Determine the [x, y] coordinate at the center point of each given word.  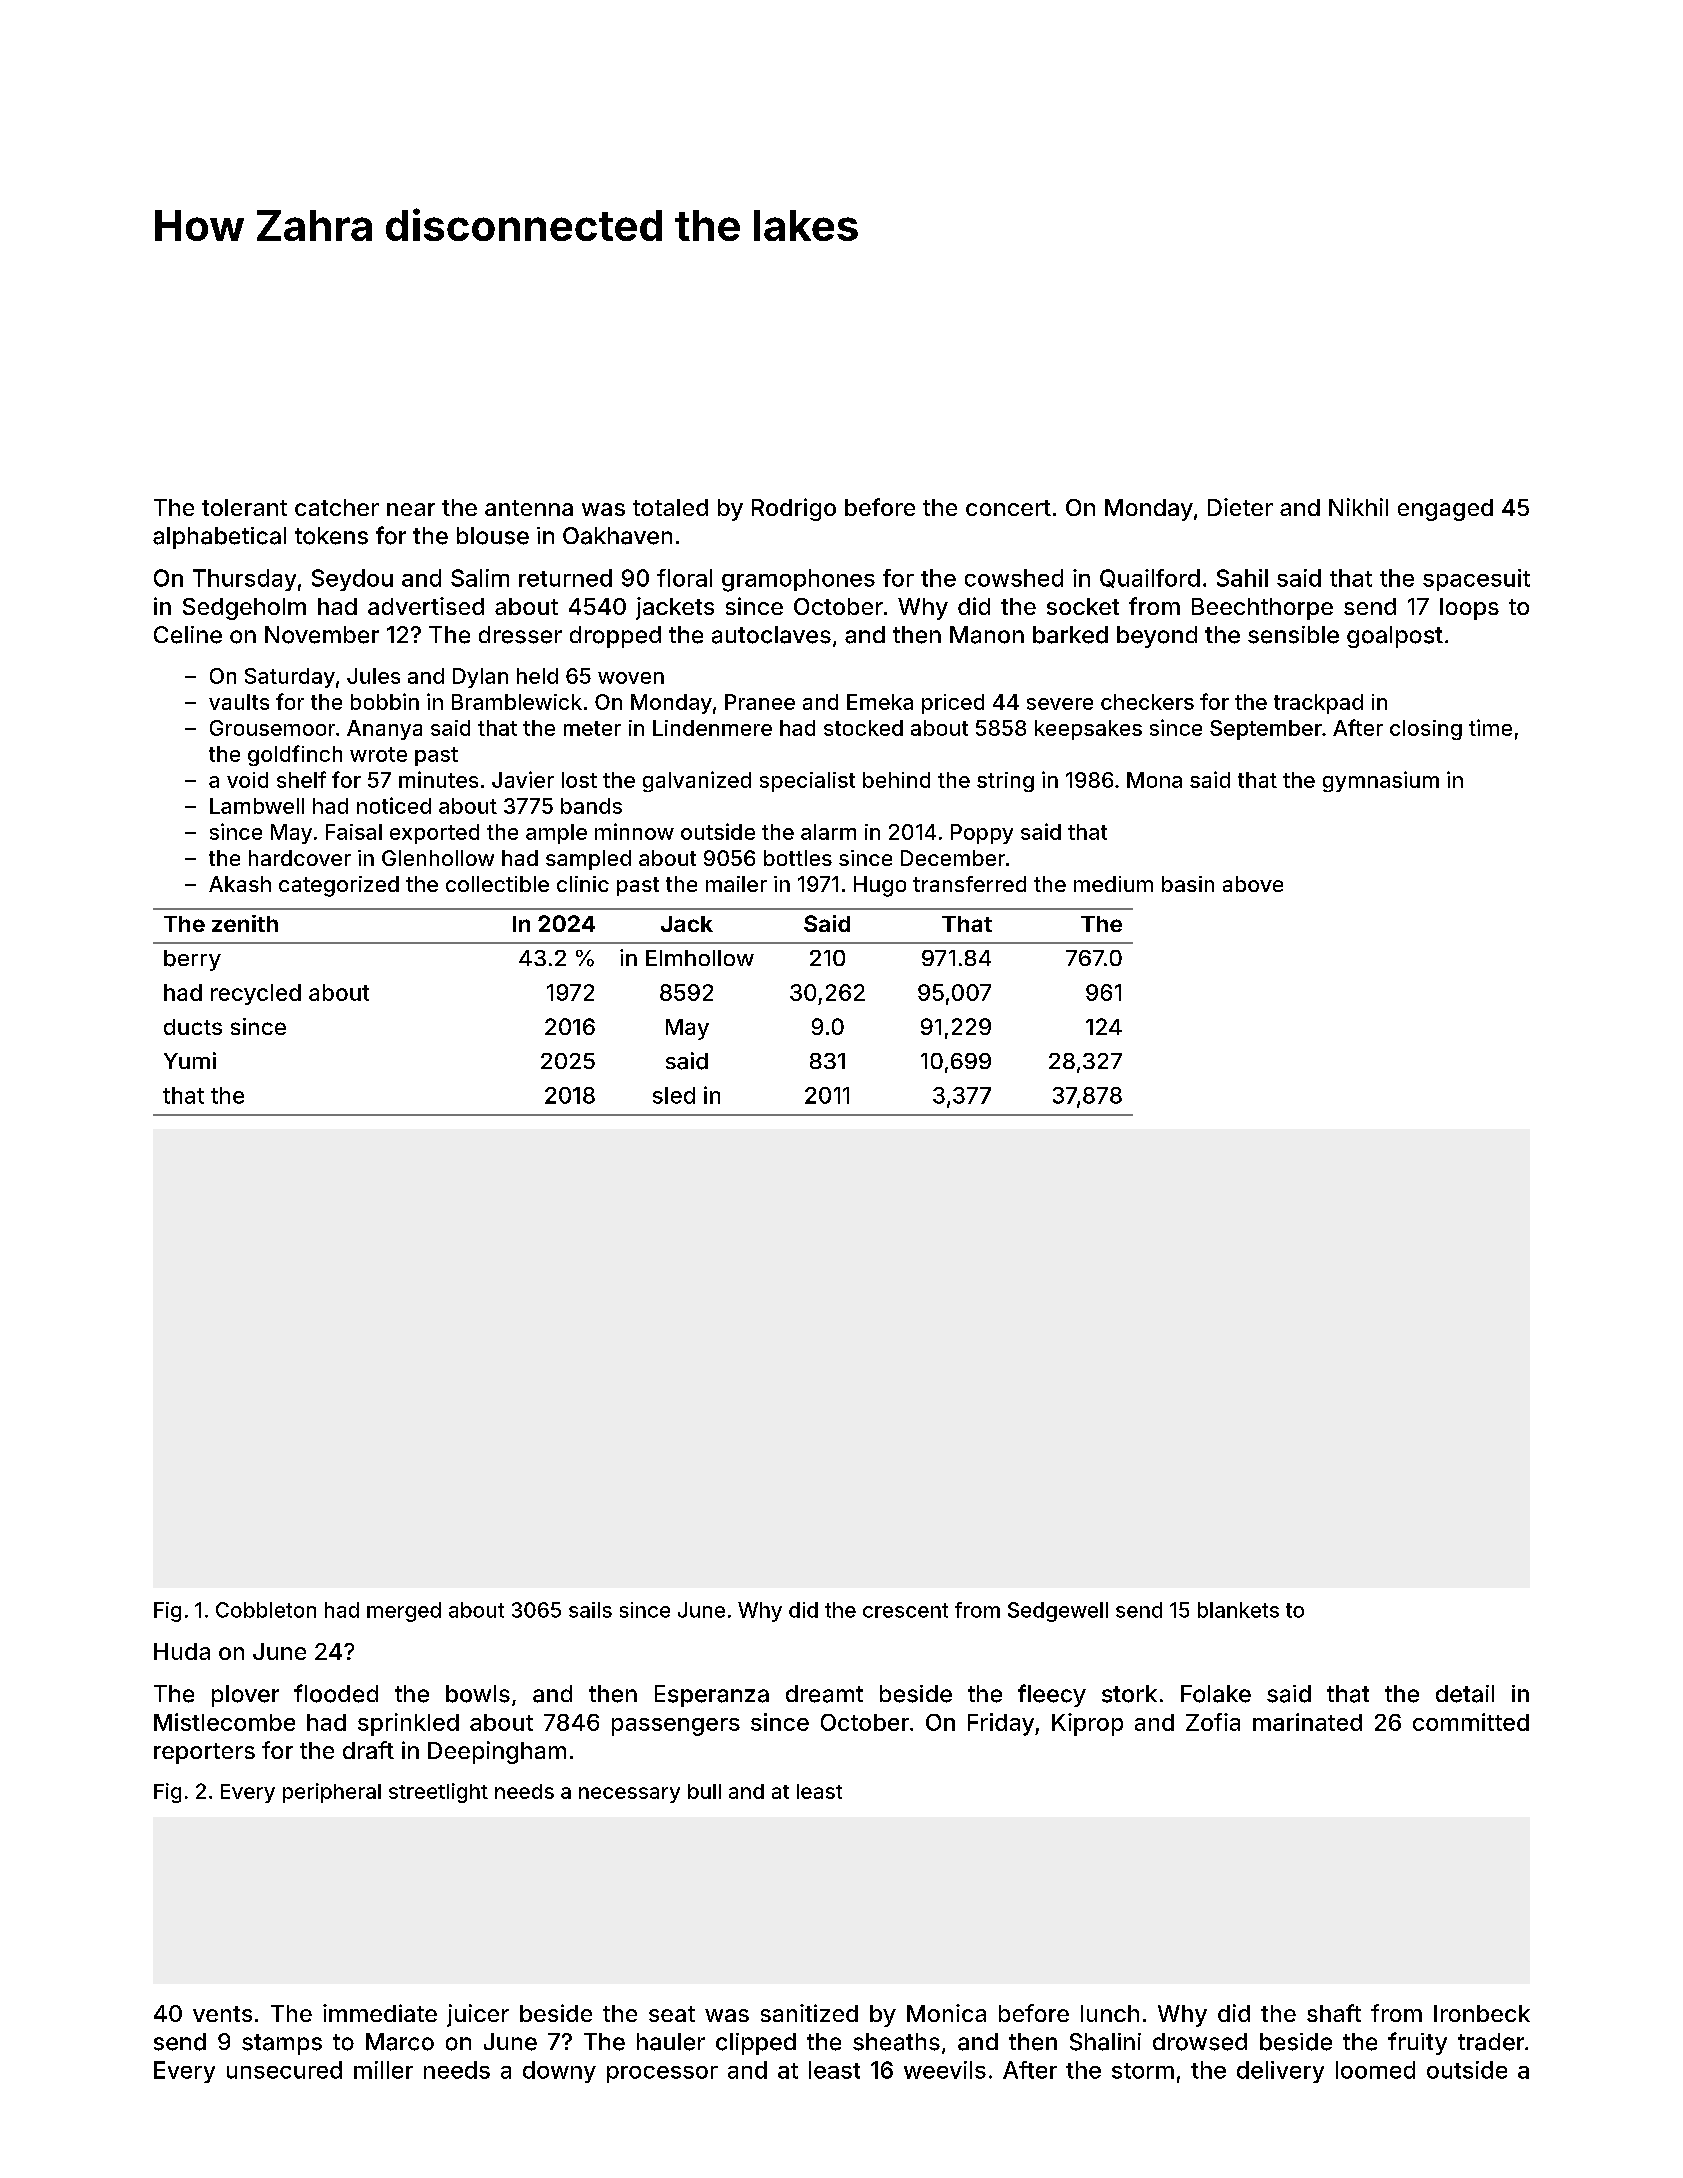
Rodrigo [794, 509]
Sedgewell [1058, 1612]
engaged [1445, 510]
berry [192, 960]
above [1253, 884]
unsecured [284, 2070]
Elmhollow [700, 958]
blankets [1238, 1610]
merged [404, 1612]
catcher [337, 507]
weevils [945, 2070]
